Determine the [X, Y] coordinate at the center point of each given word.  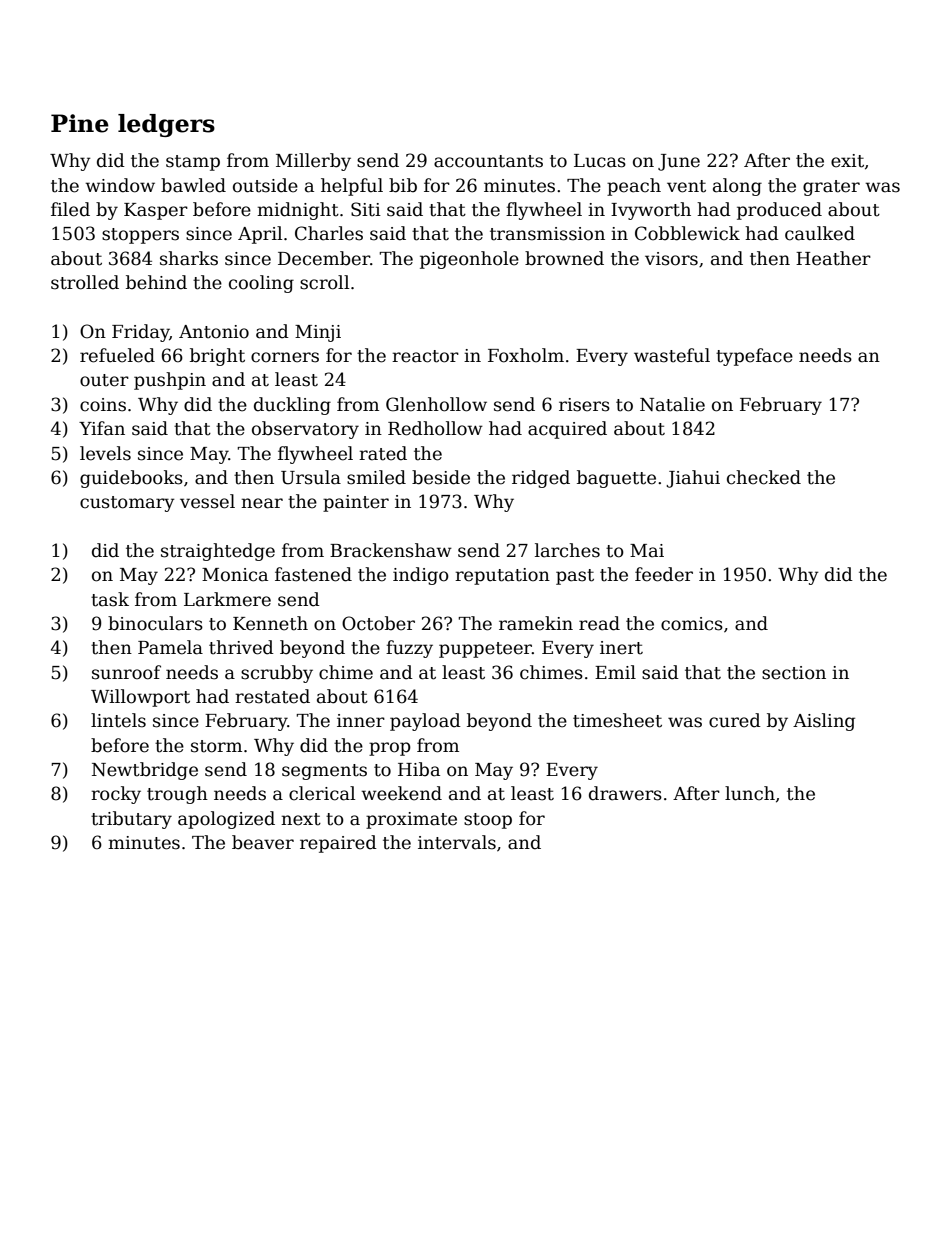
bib [403, 185]
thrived [241, 647]
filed [70, 209]
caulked [820, 233]
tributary [131, 820]
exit [847, 161]
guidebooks [131, 479]
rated [383, 453]
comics [692, 624]
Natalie [672, 404]
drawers [625, 793]
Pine [80, 123]
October [378, 623]
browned [564, 258]
